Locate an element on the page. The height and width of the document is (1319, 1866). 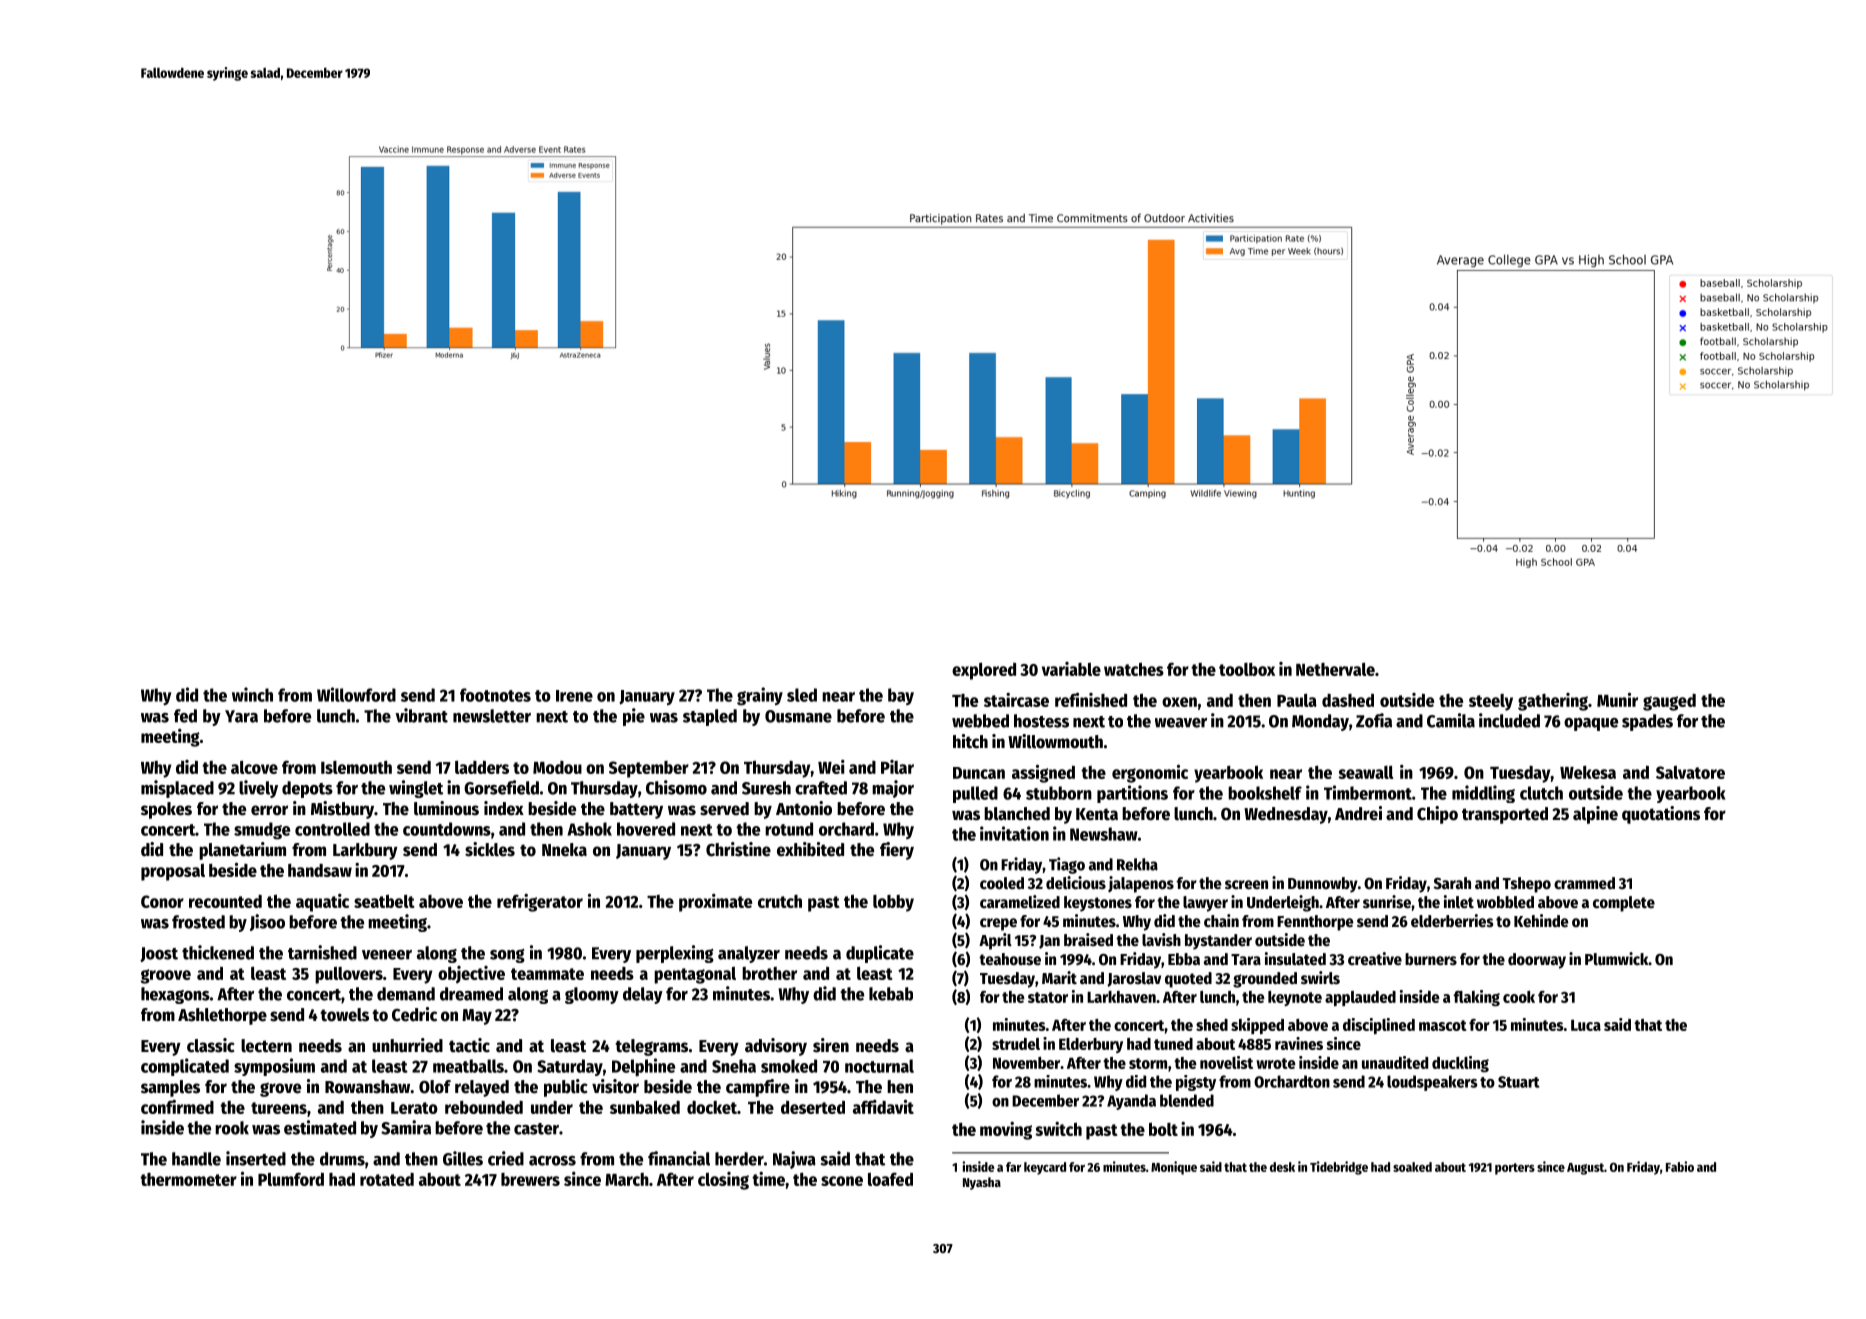
complicated is located at coordinates (185, 1067).
